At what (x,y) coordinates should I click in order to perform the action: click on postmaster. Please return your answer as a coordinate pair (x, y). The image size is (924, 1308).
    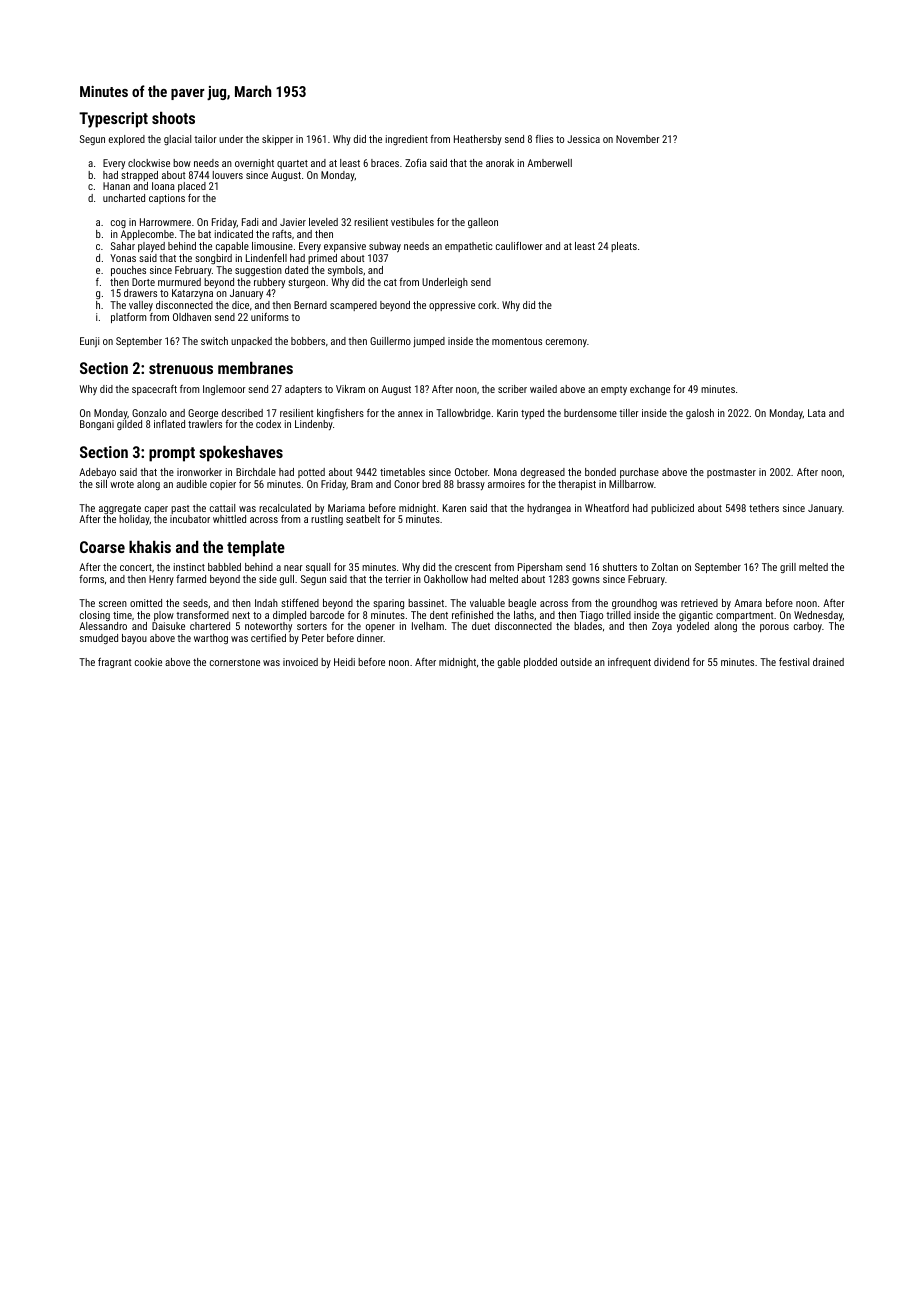
    Looking at the image, I should click on (731, 473).
